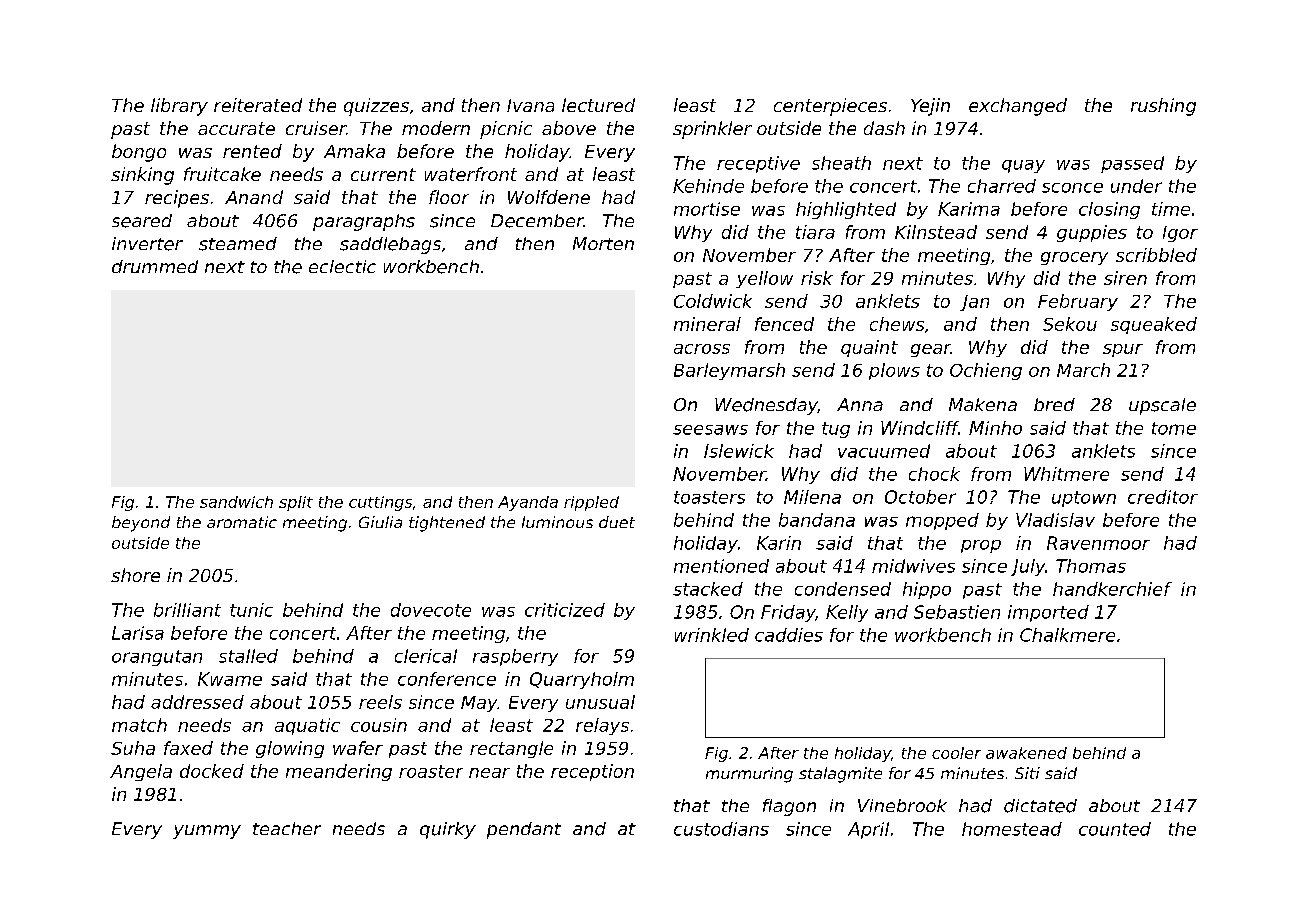  What do you see at coordinates (179, 107) in the screenshot?
I see `library` at bounding box center [179, 107].
